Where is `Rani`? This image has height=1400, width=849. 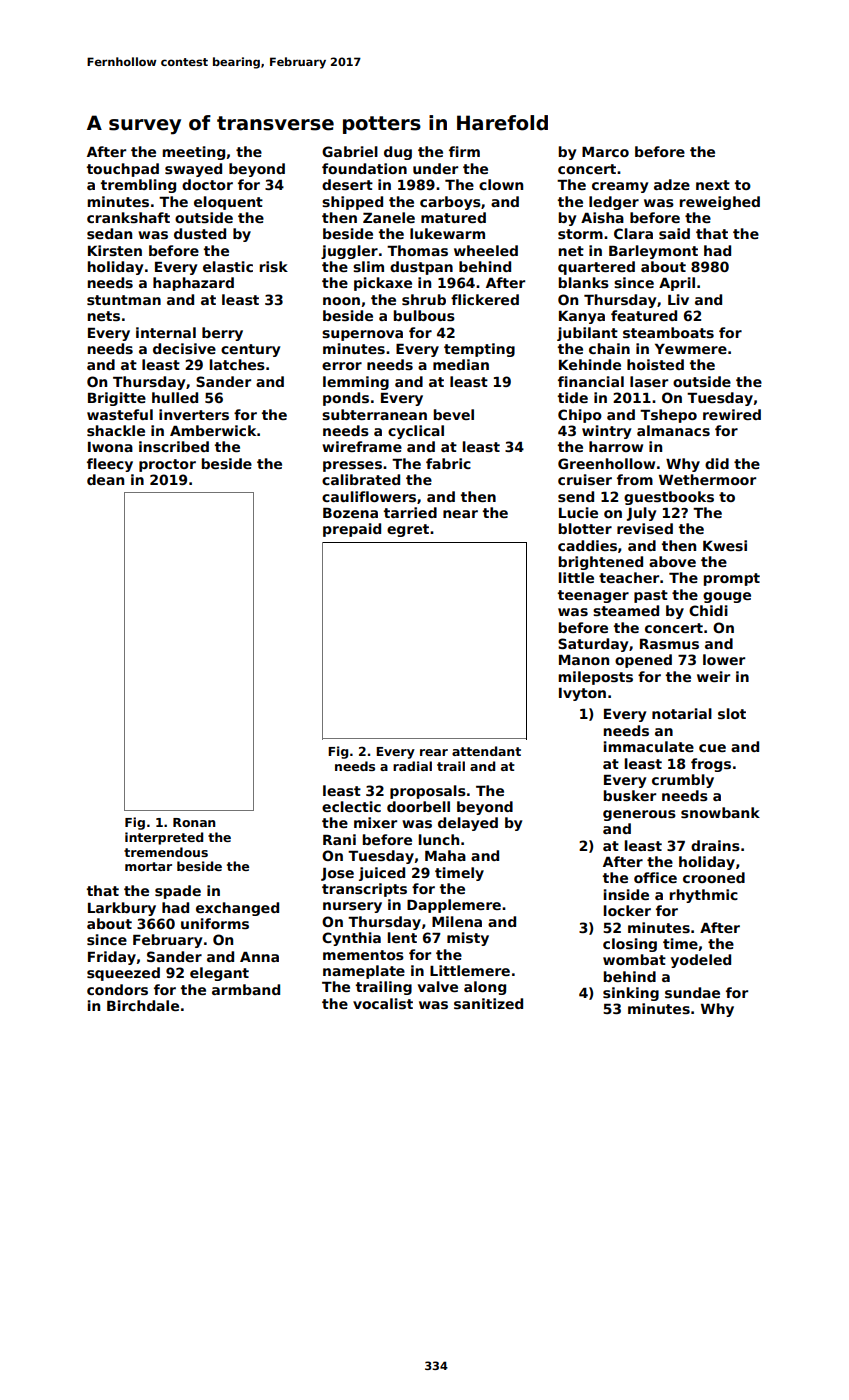 Rani is located at coordinates (339, 839).
